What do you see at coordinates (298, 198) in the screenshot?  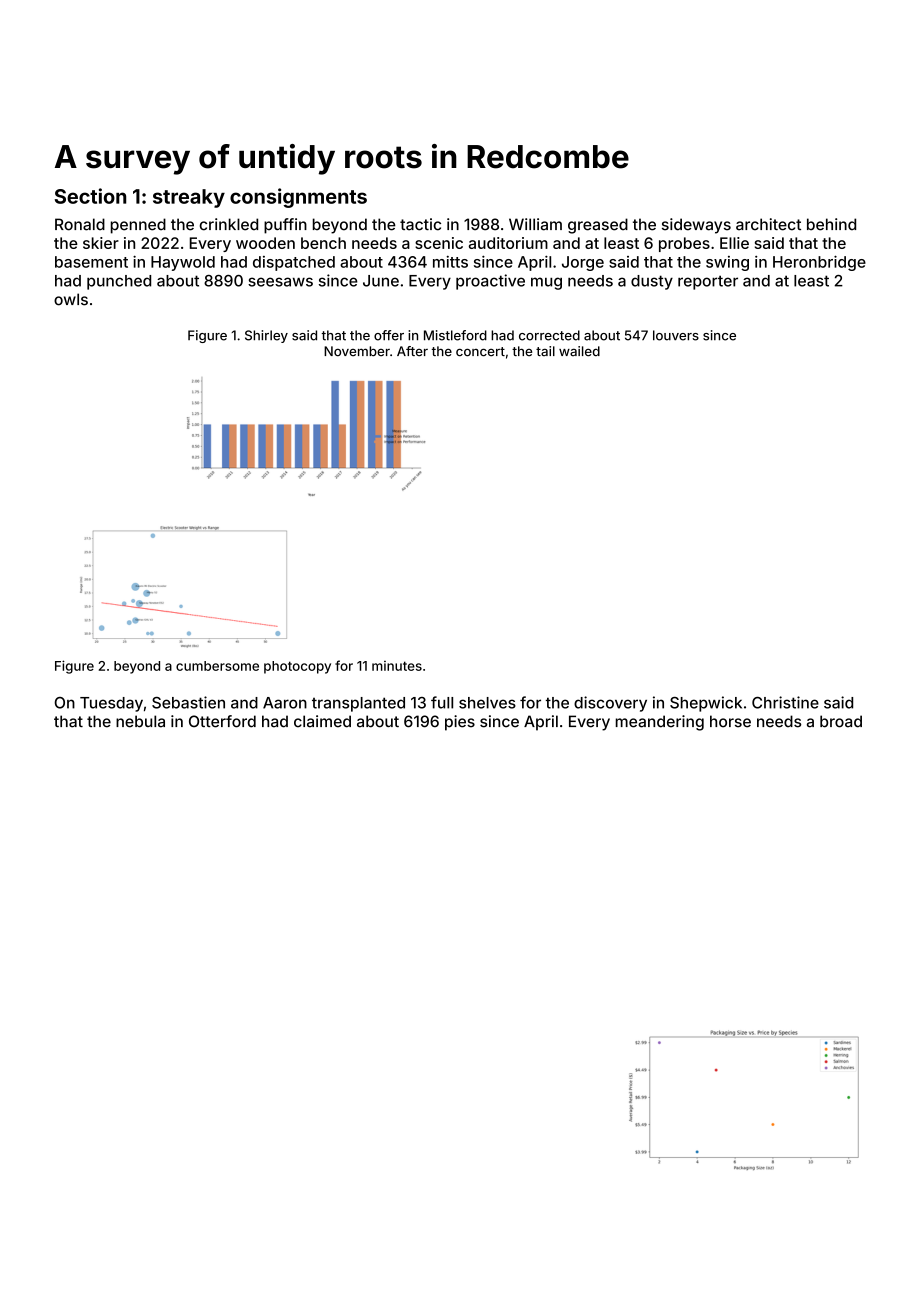 I see `consignments` at bounding box center [298, 198].
